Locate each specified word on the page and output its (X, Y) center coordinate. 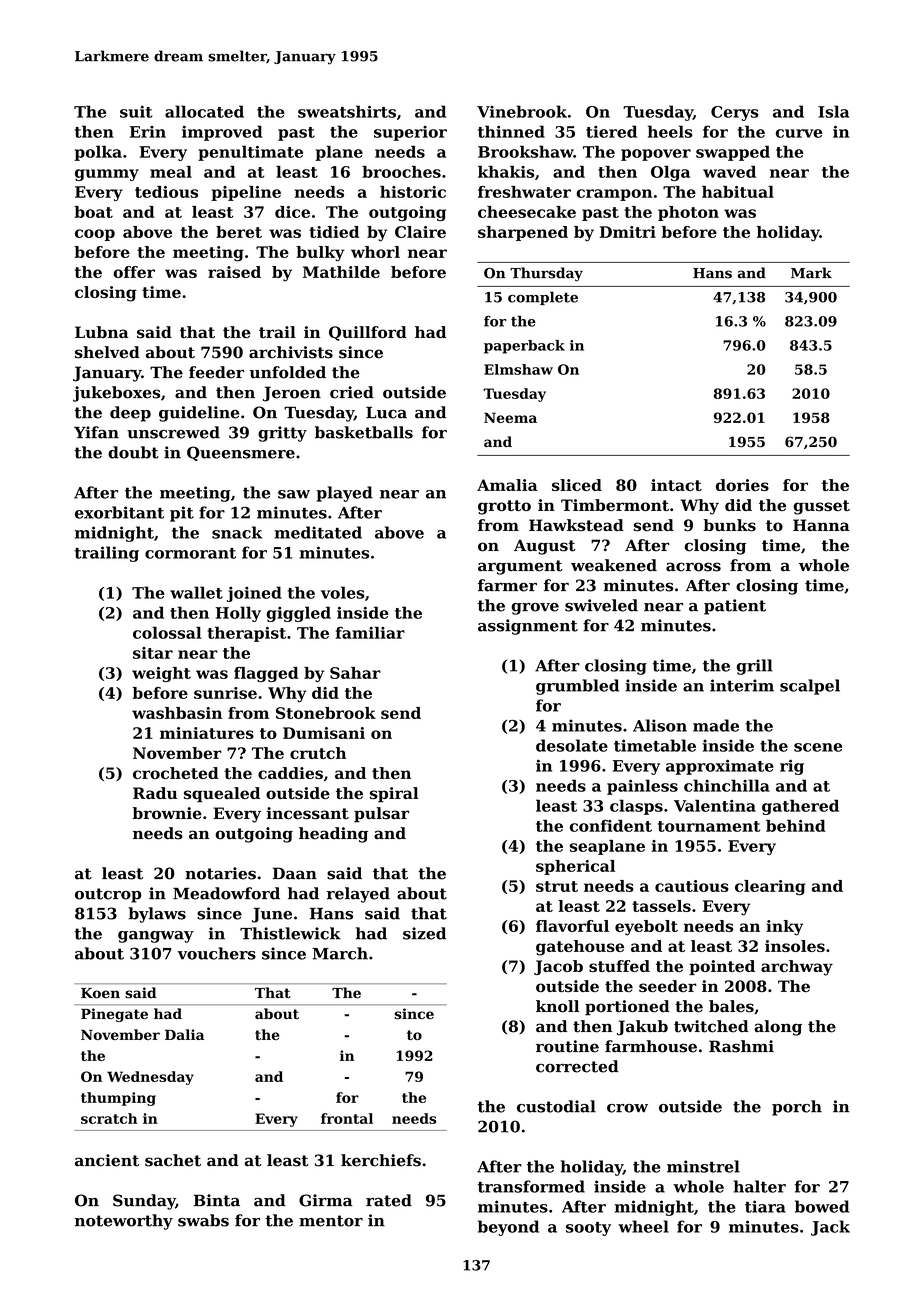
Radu (155, 793)
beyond (508, 1228)
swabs (203, 1220)
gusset (821, 507)
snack (237, 532)
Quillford (368, 333)
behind (796, 825)
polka (98, 153)
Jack (830, 1228)
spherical (575, 867)
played (344, 494)
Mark (811, 273)
